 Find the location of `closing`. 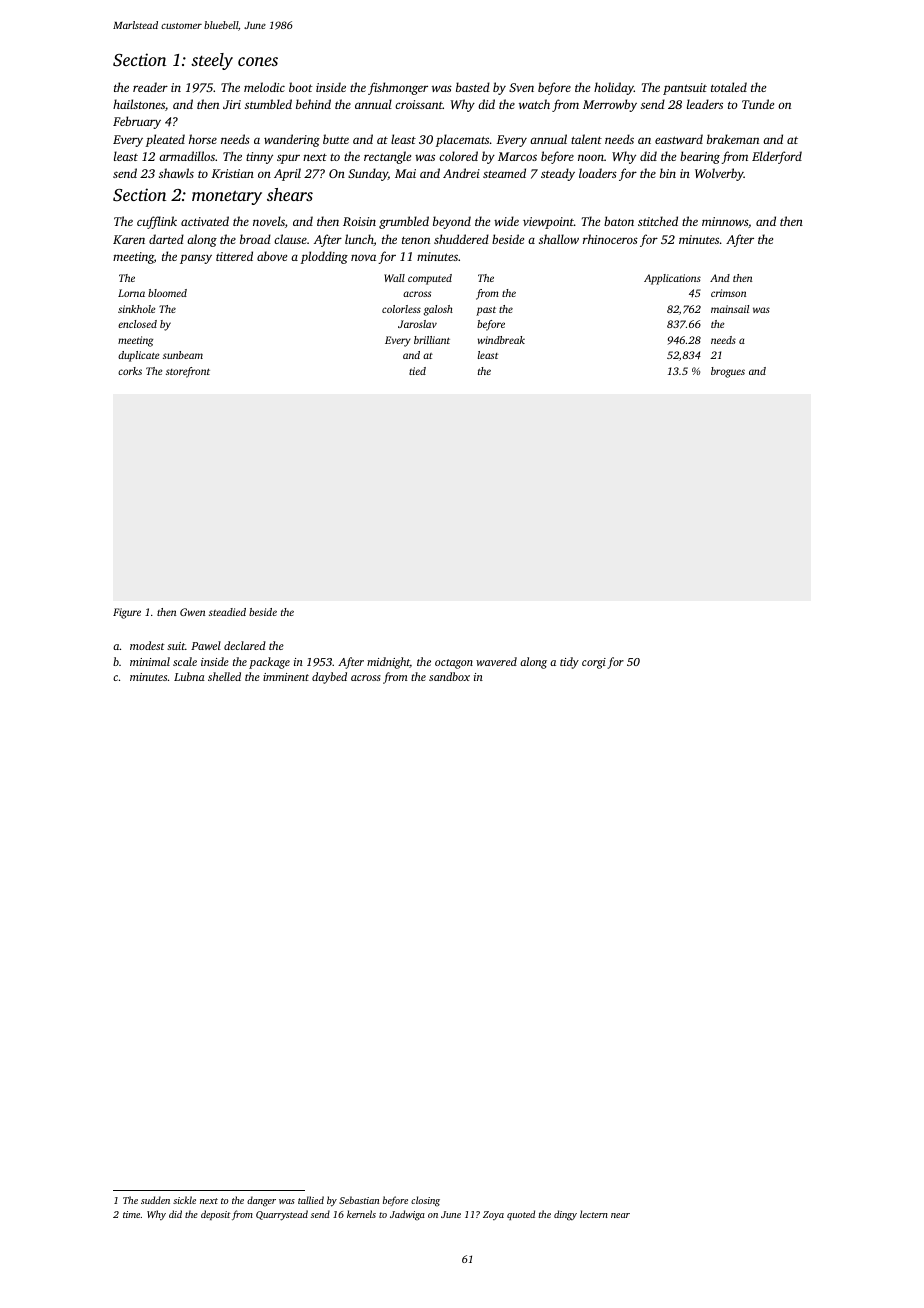

closing is located at coordinates (425, 1201).
